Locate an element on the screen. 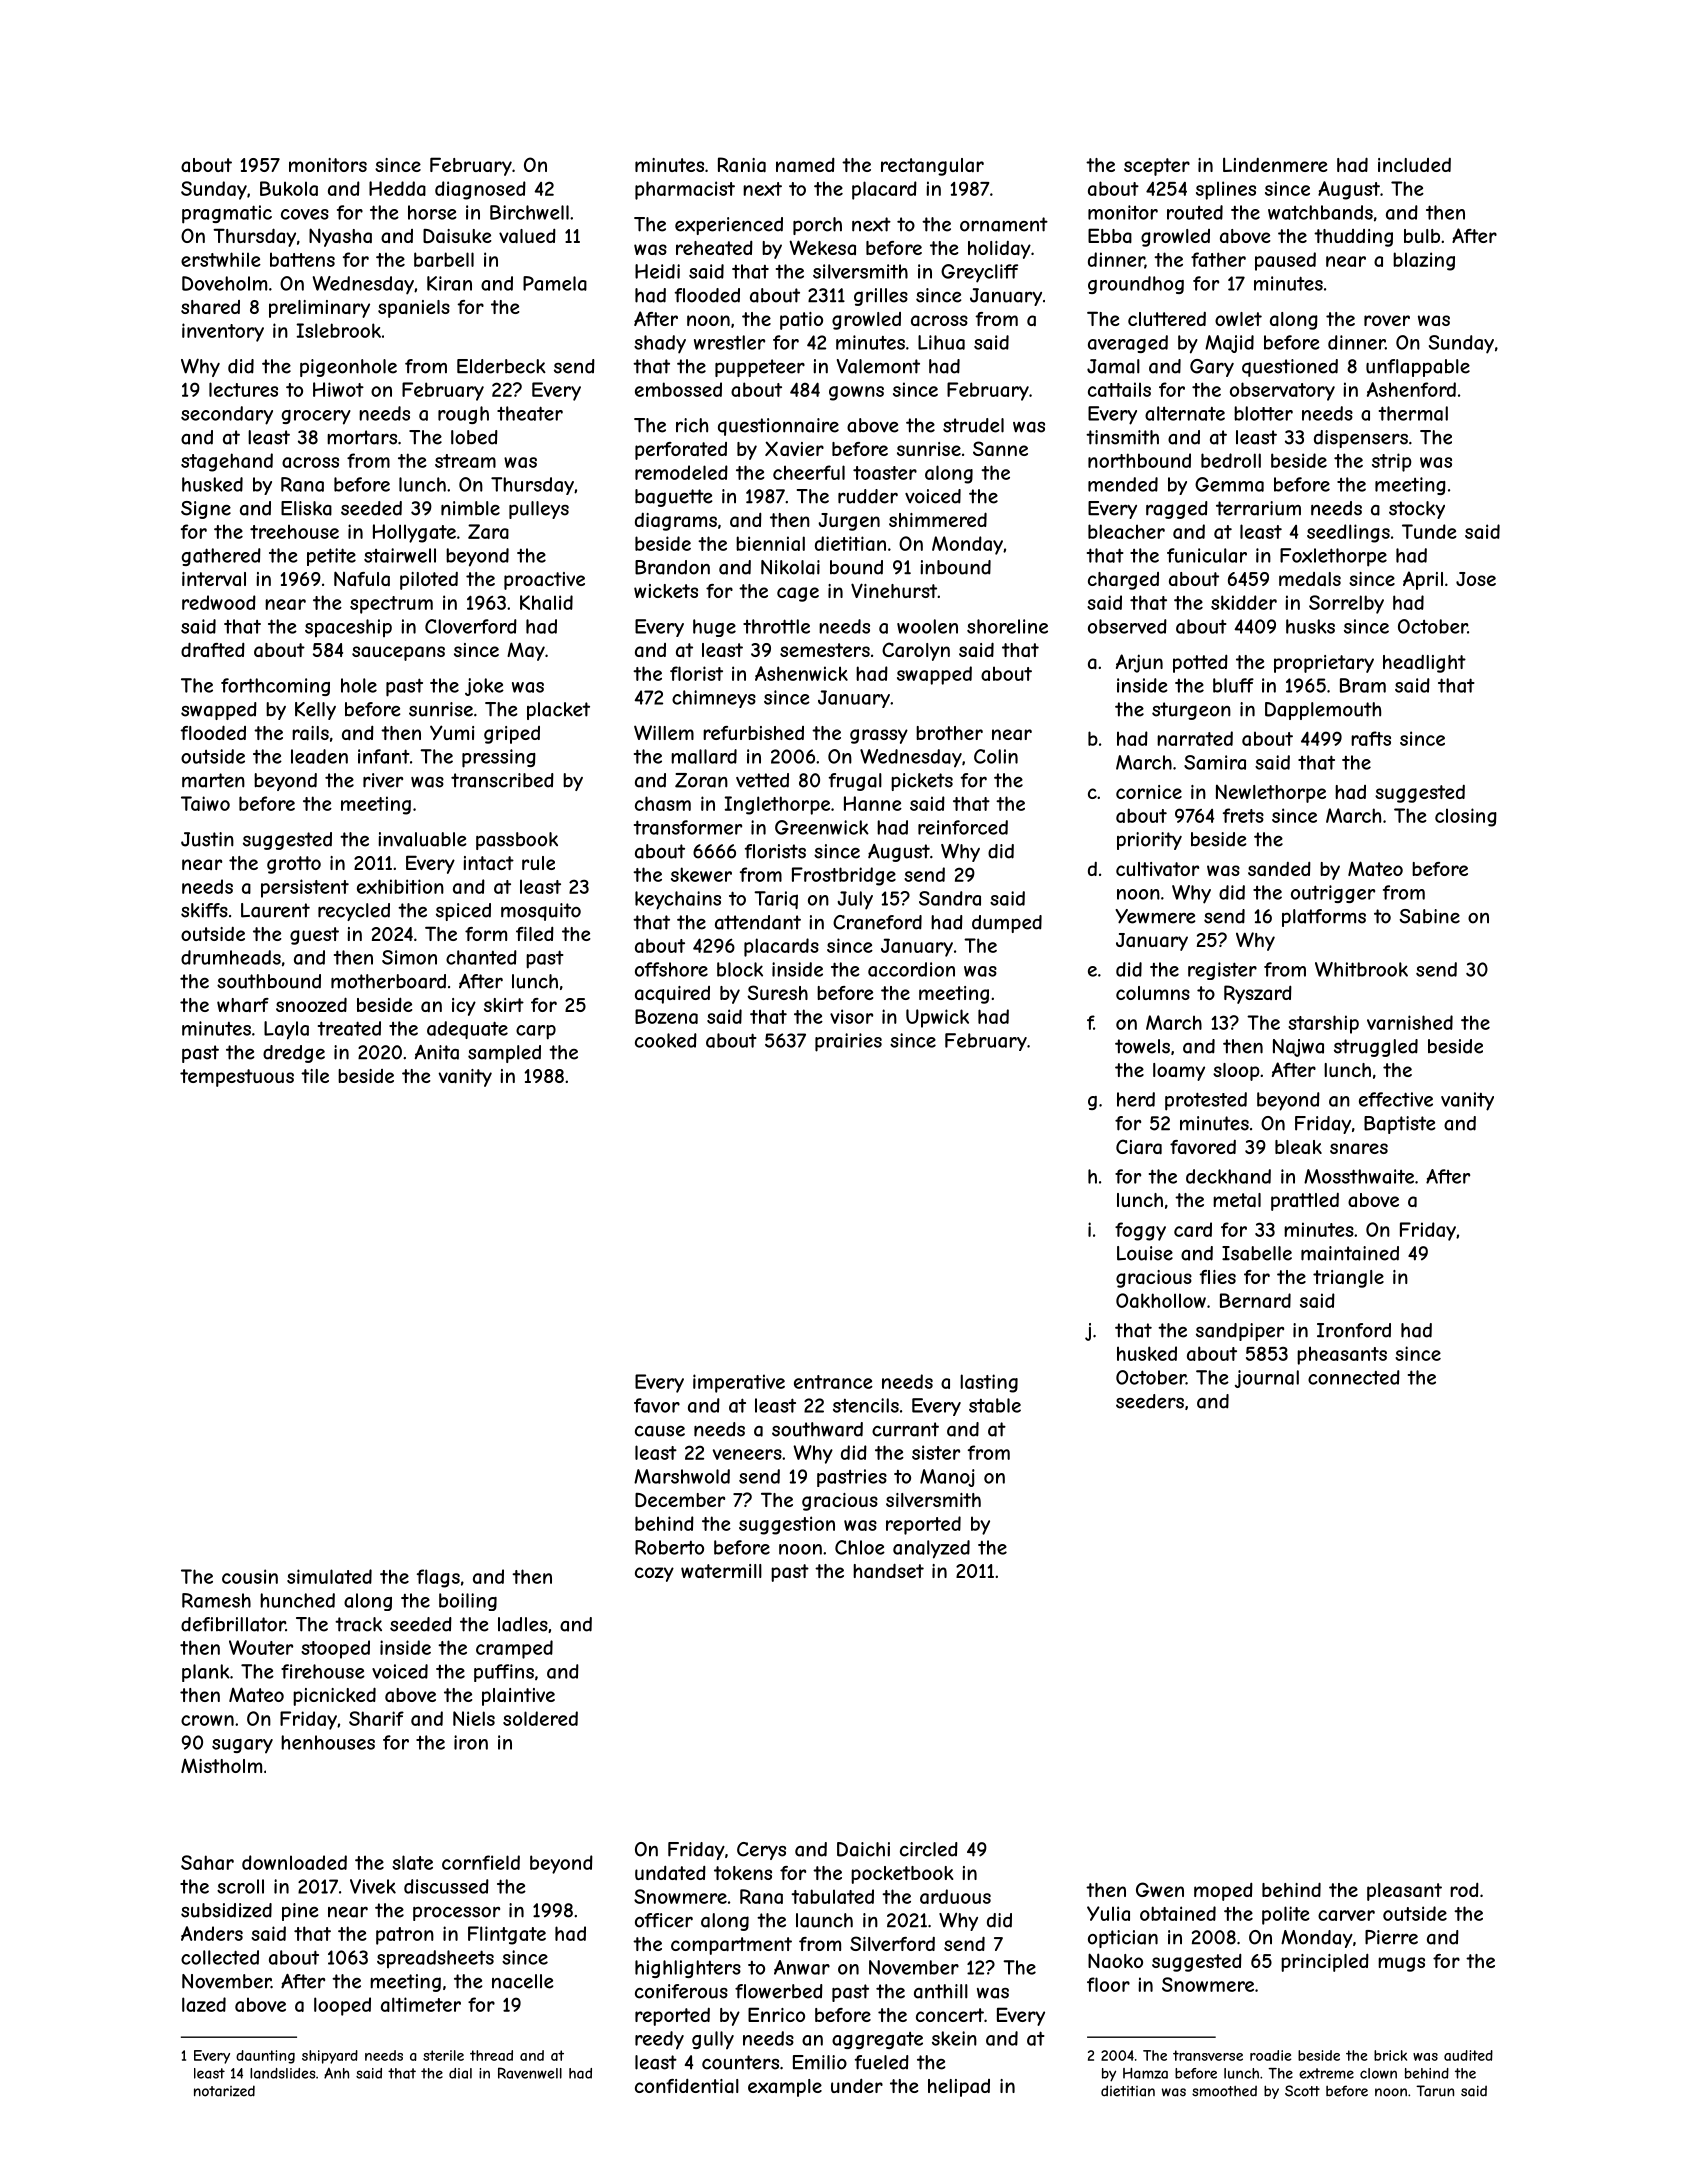 This screenshot has height=2178, width=1683. Sanne is located at coordinates (1000, 449).
